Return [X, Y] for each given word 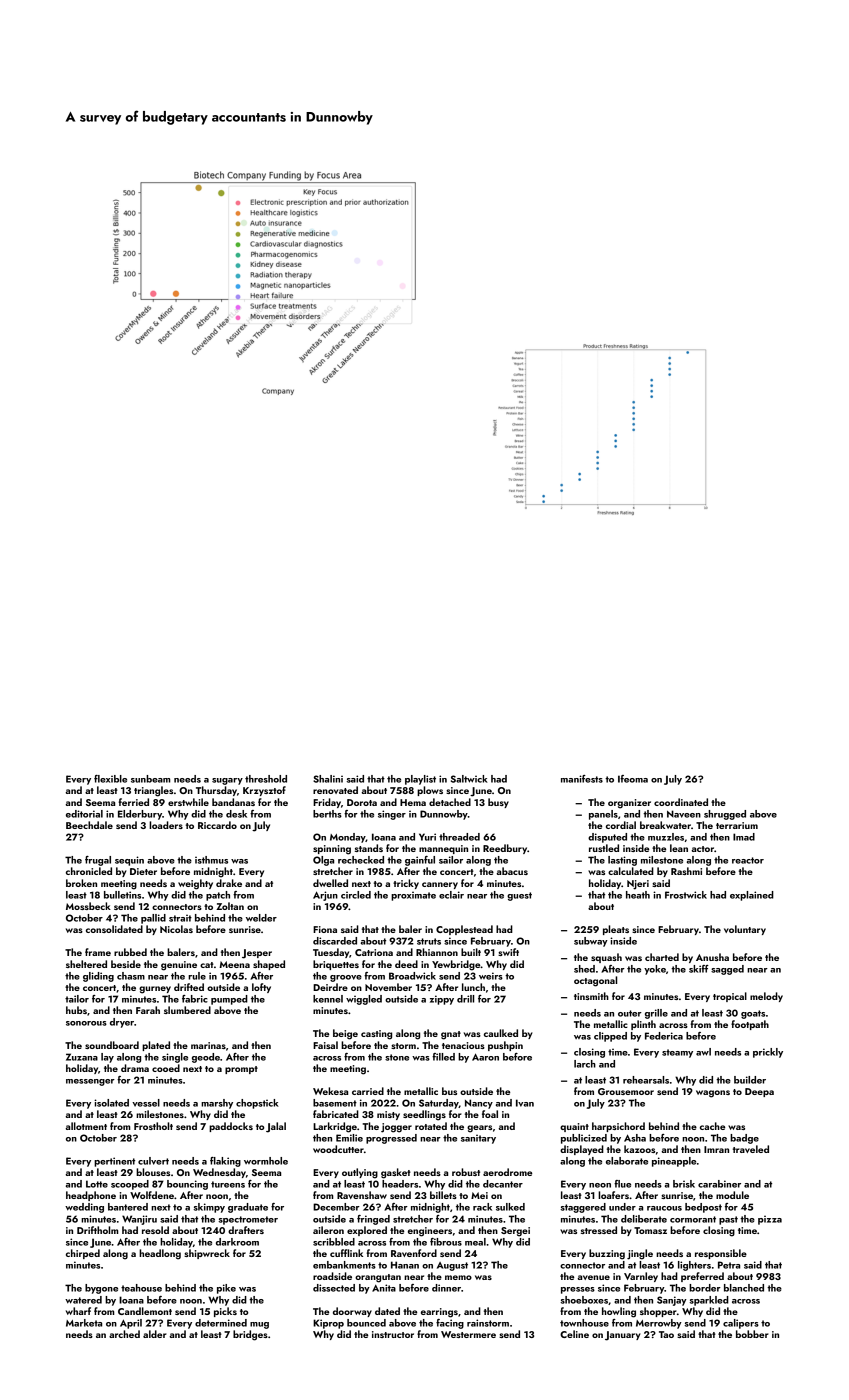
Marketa [84, 1323]
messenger [90, 1082]
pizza [770, 1220]
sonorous [86, 1023]
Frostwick [686, 895]
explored [367, 1231]
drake [229, 883]
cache [712, 1126]
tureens [228, 1184]
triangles [153, 791]
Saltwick [469, 779]
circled [356, 895]
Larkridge [335, 1127]
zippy [442, 1000]
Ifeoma [633, 779]
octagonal [595, 981]
